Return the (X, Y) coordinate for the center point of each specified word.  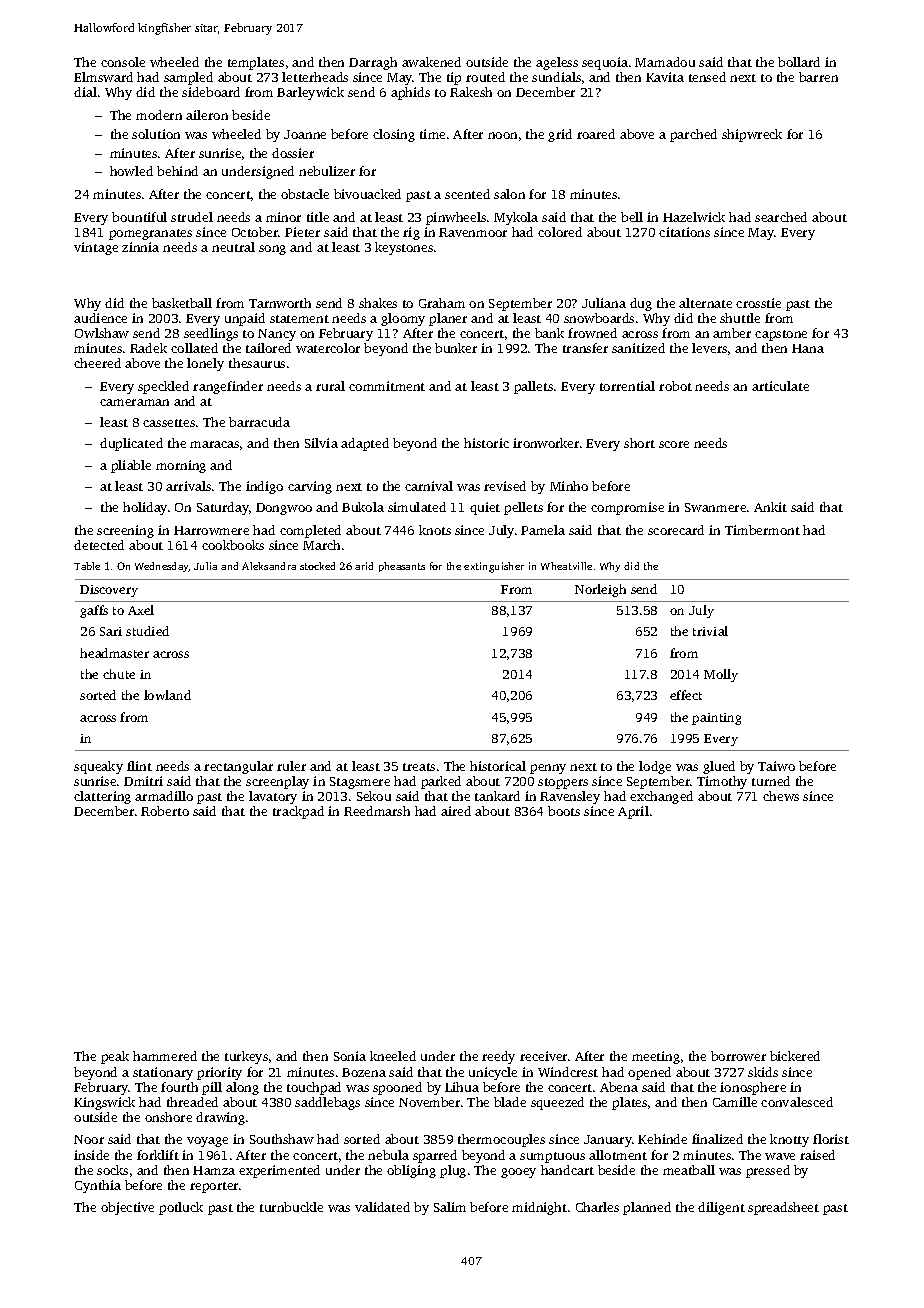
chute (119, 674)
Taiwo (776, 766)
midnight (539, 1208)
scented (467, 194)
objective (127, 1208)
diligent (721, 1208)
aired (456, 811)
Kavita (665, 77)
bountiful (139, 217)
